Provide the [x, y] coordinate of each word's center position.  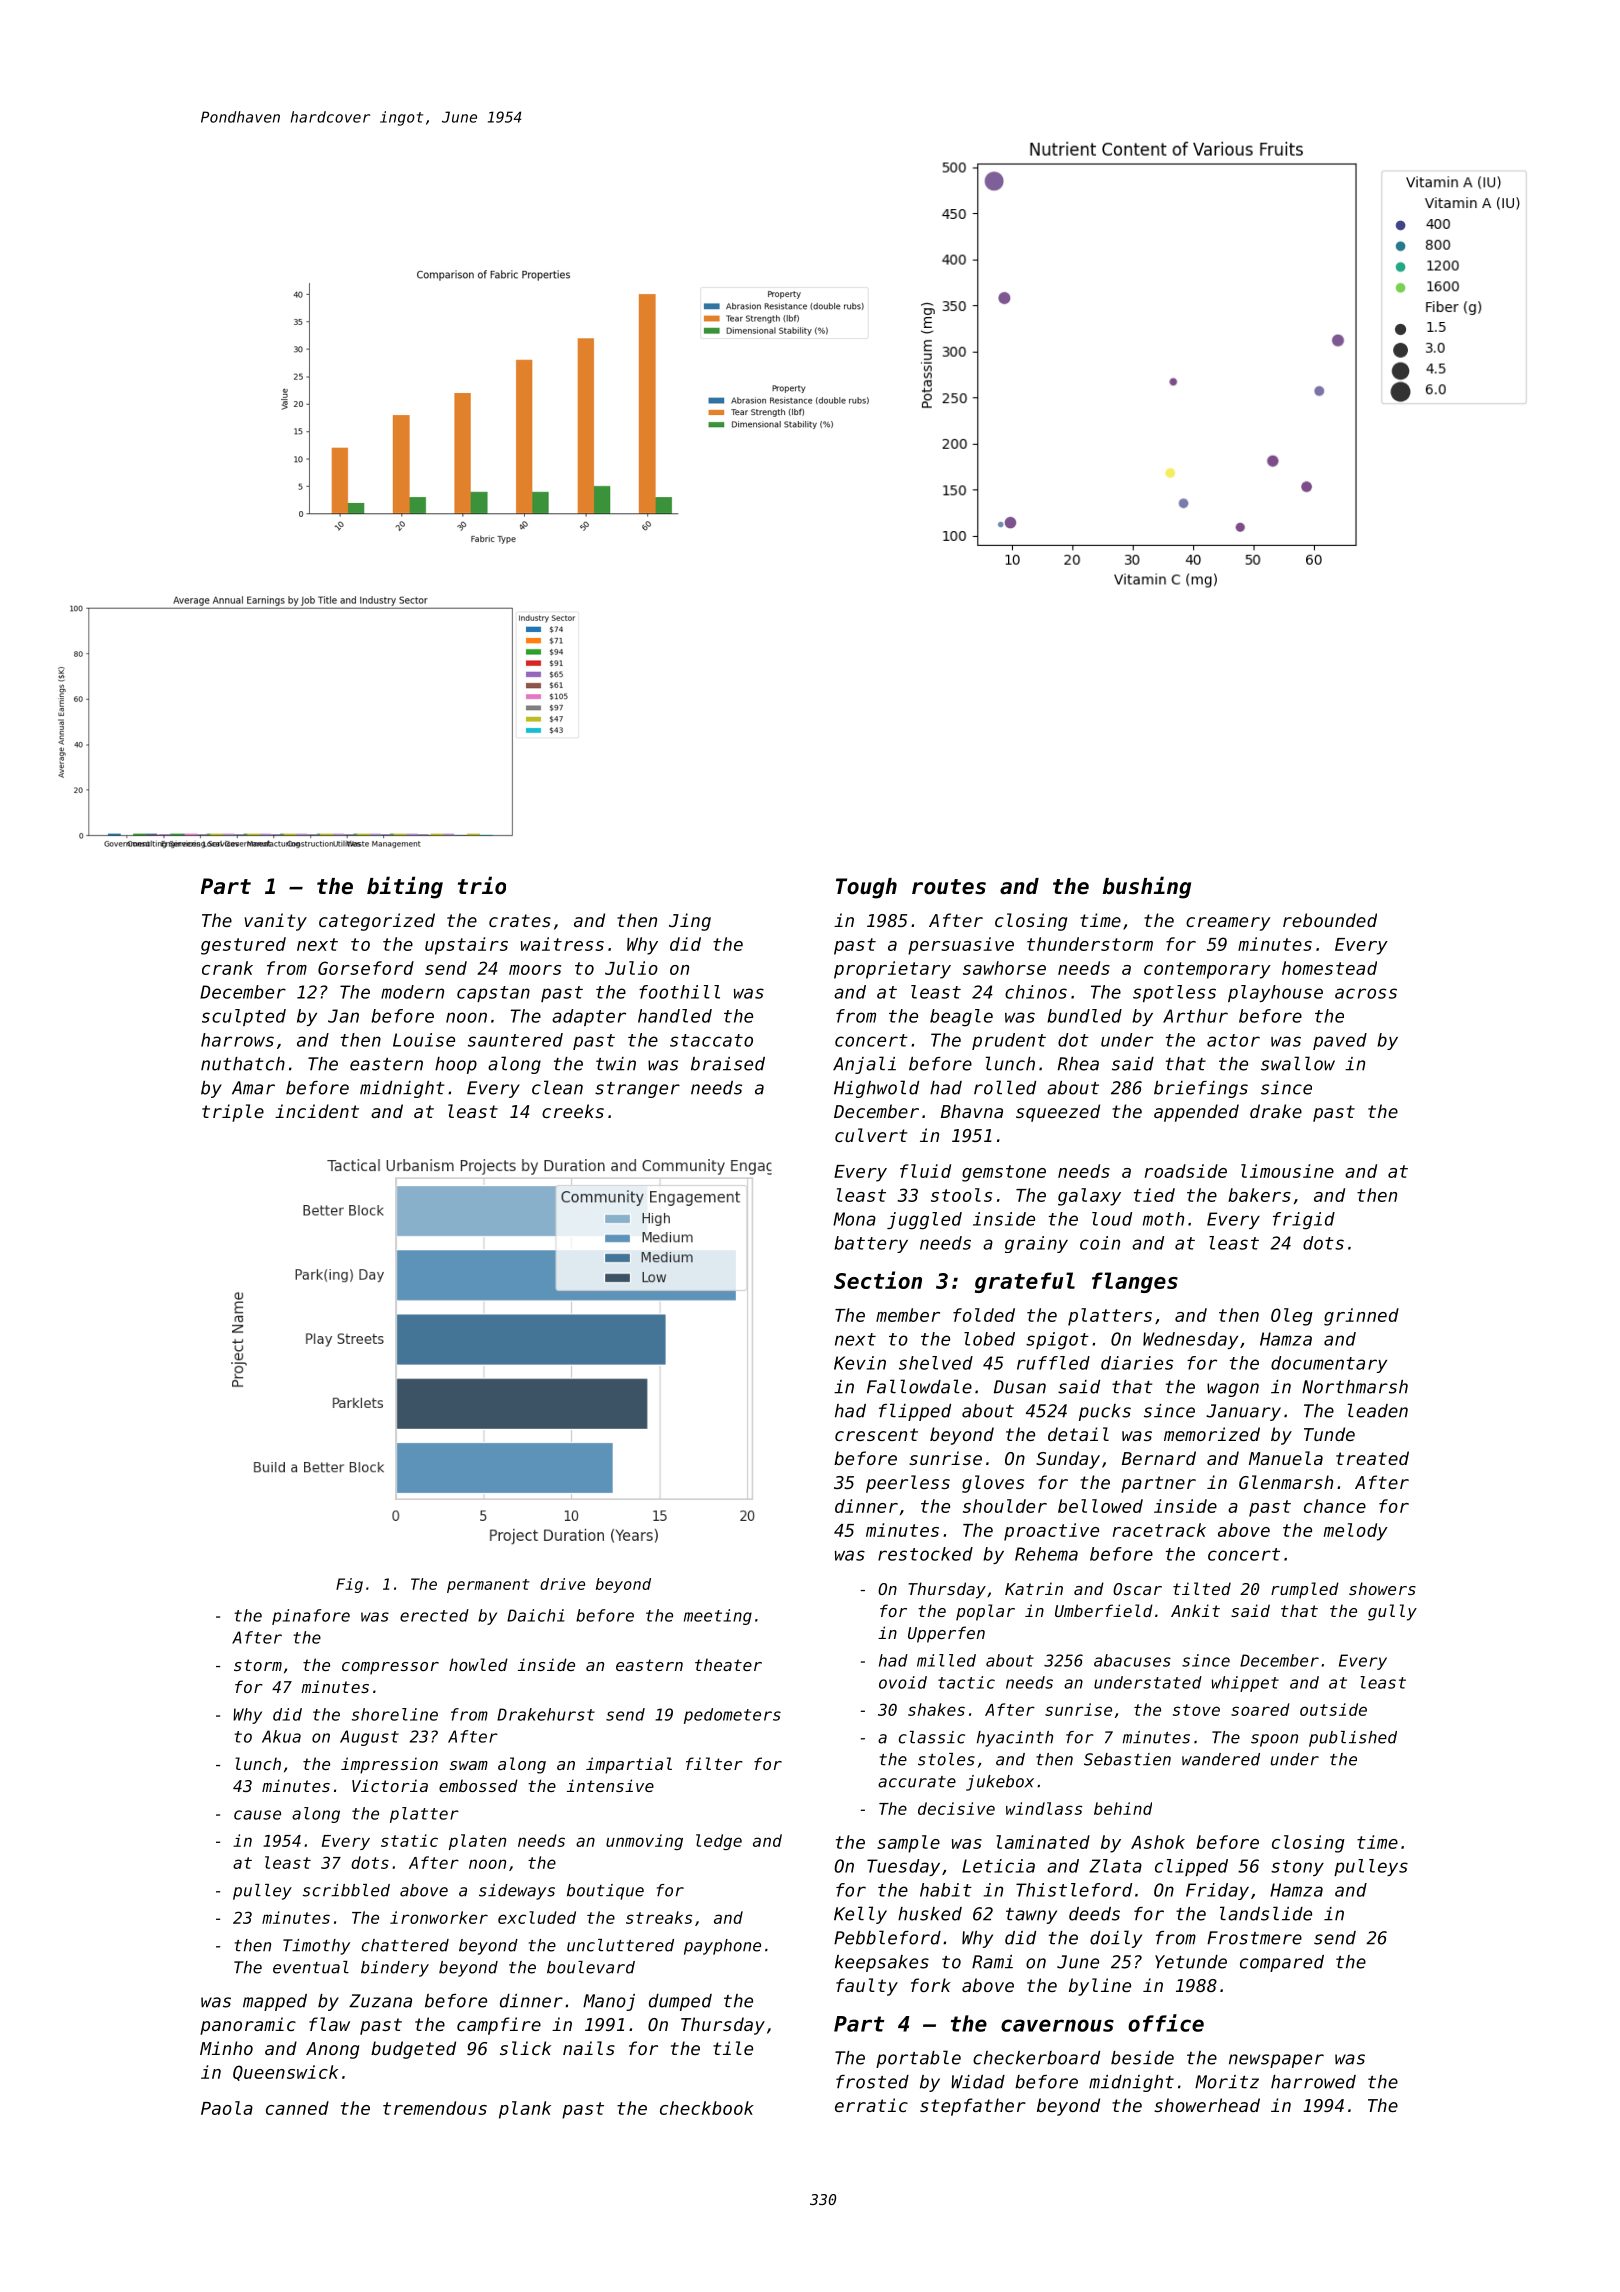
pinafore [311, 1617]
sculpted [244, 1017]
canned [297, 2108]
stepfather [973, 2107]
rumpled [1305, 1590]
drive [562, 1584]
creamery [1228, 924]
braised [728, 1064]
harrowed [1313, 2082]
